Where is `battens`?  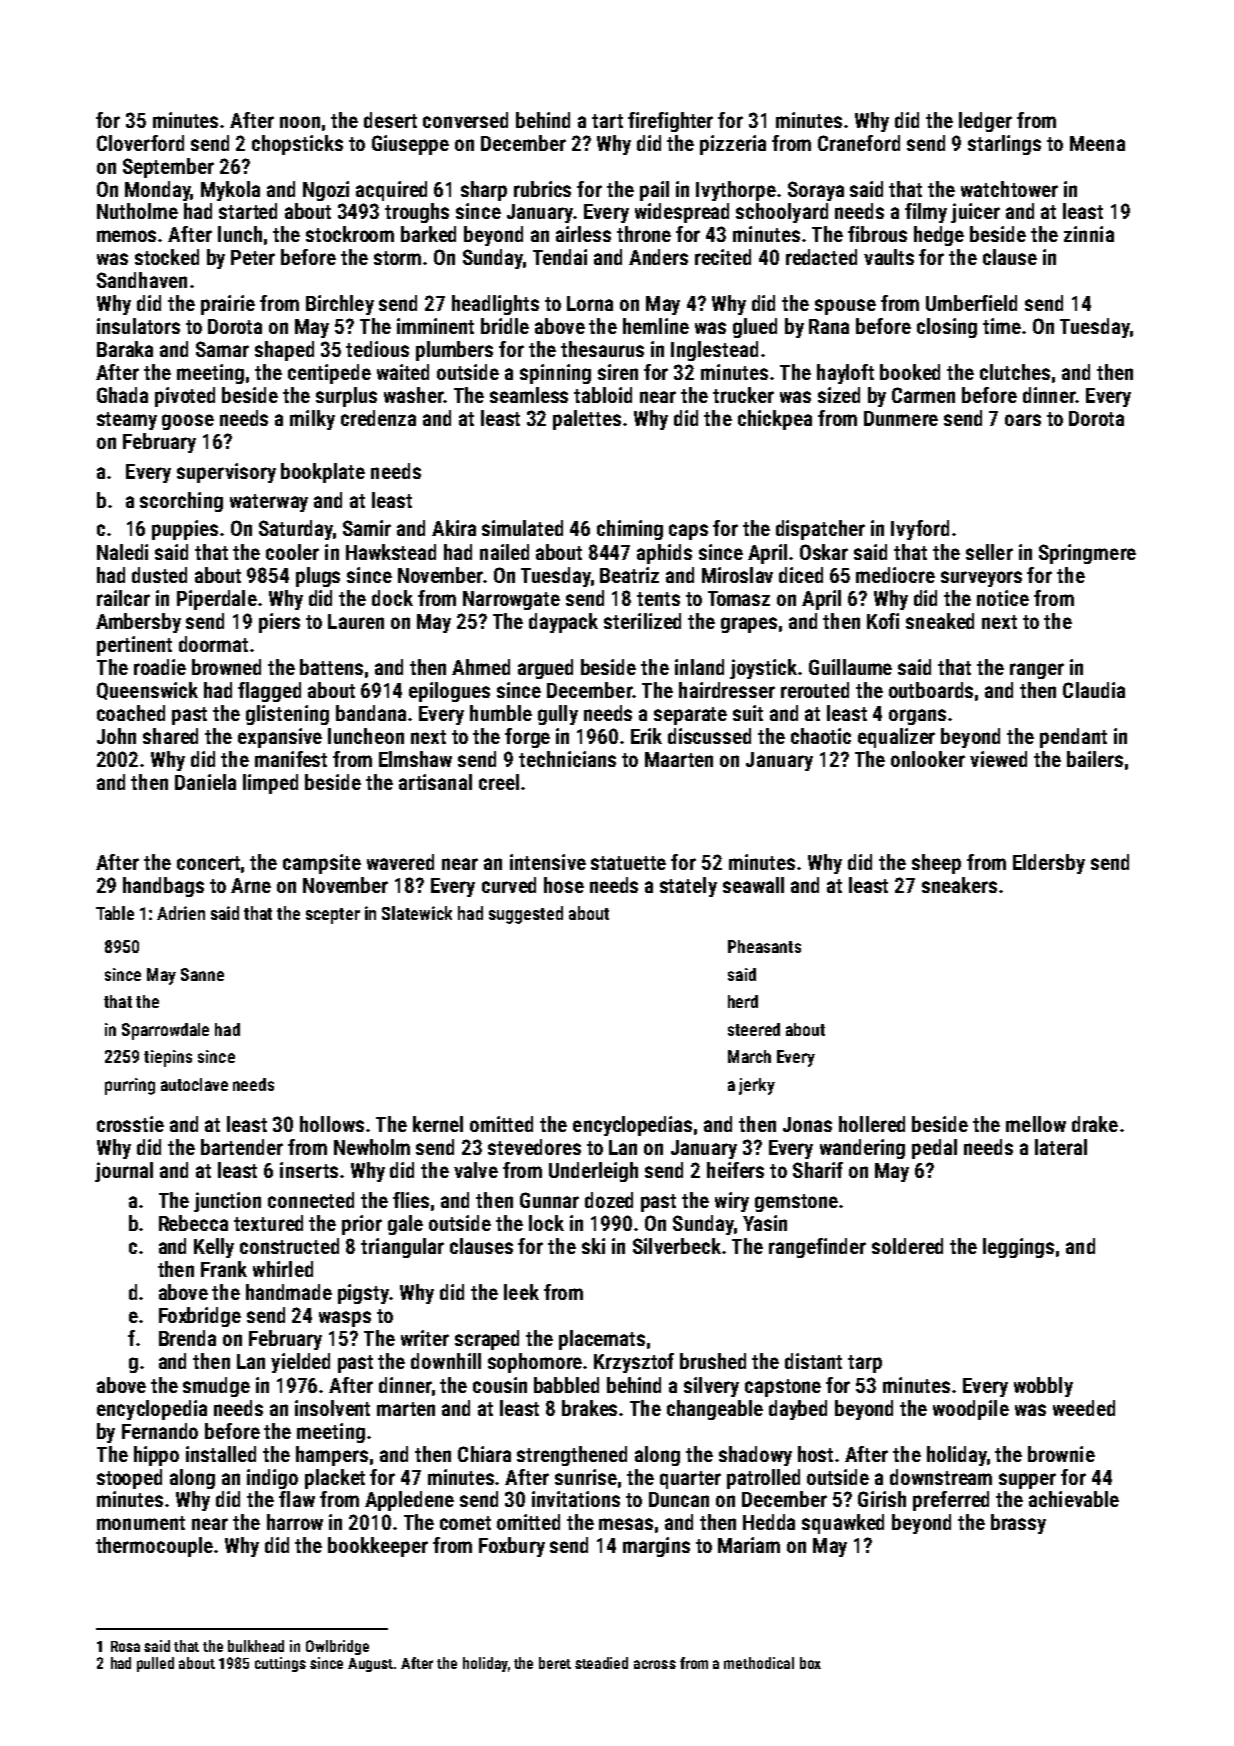
battens is located at coordinates (331, 667).
